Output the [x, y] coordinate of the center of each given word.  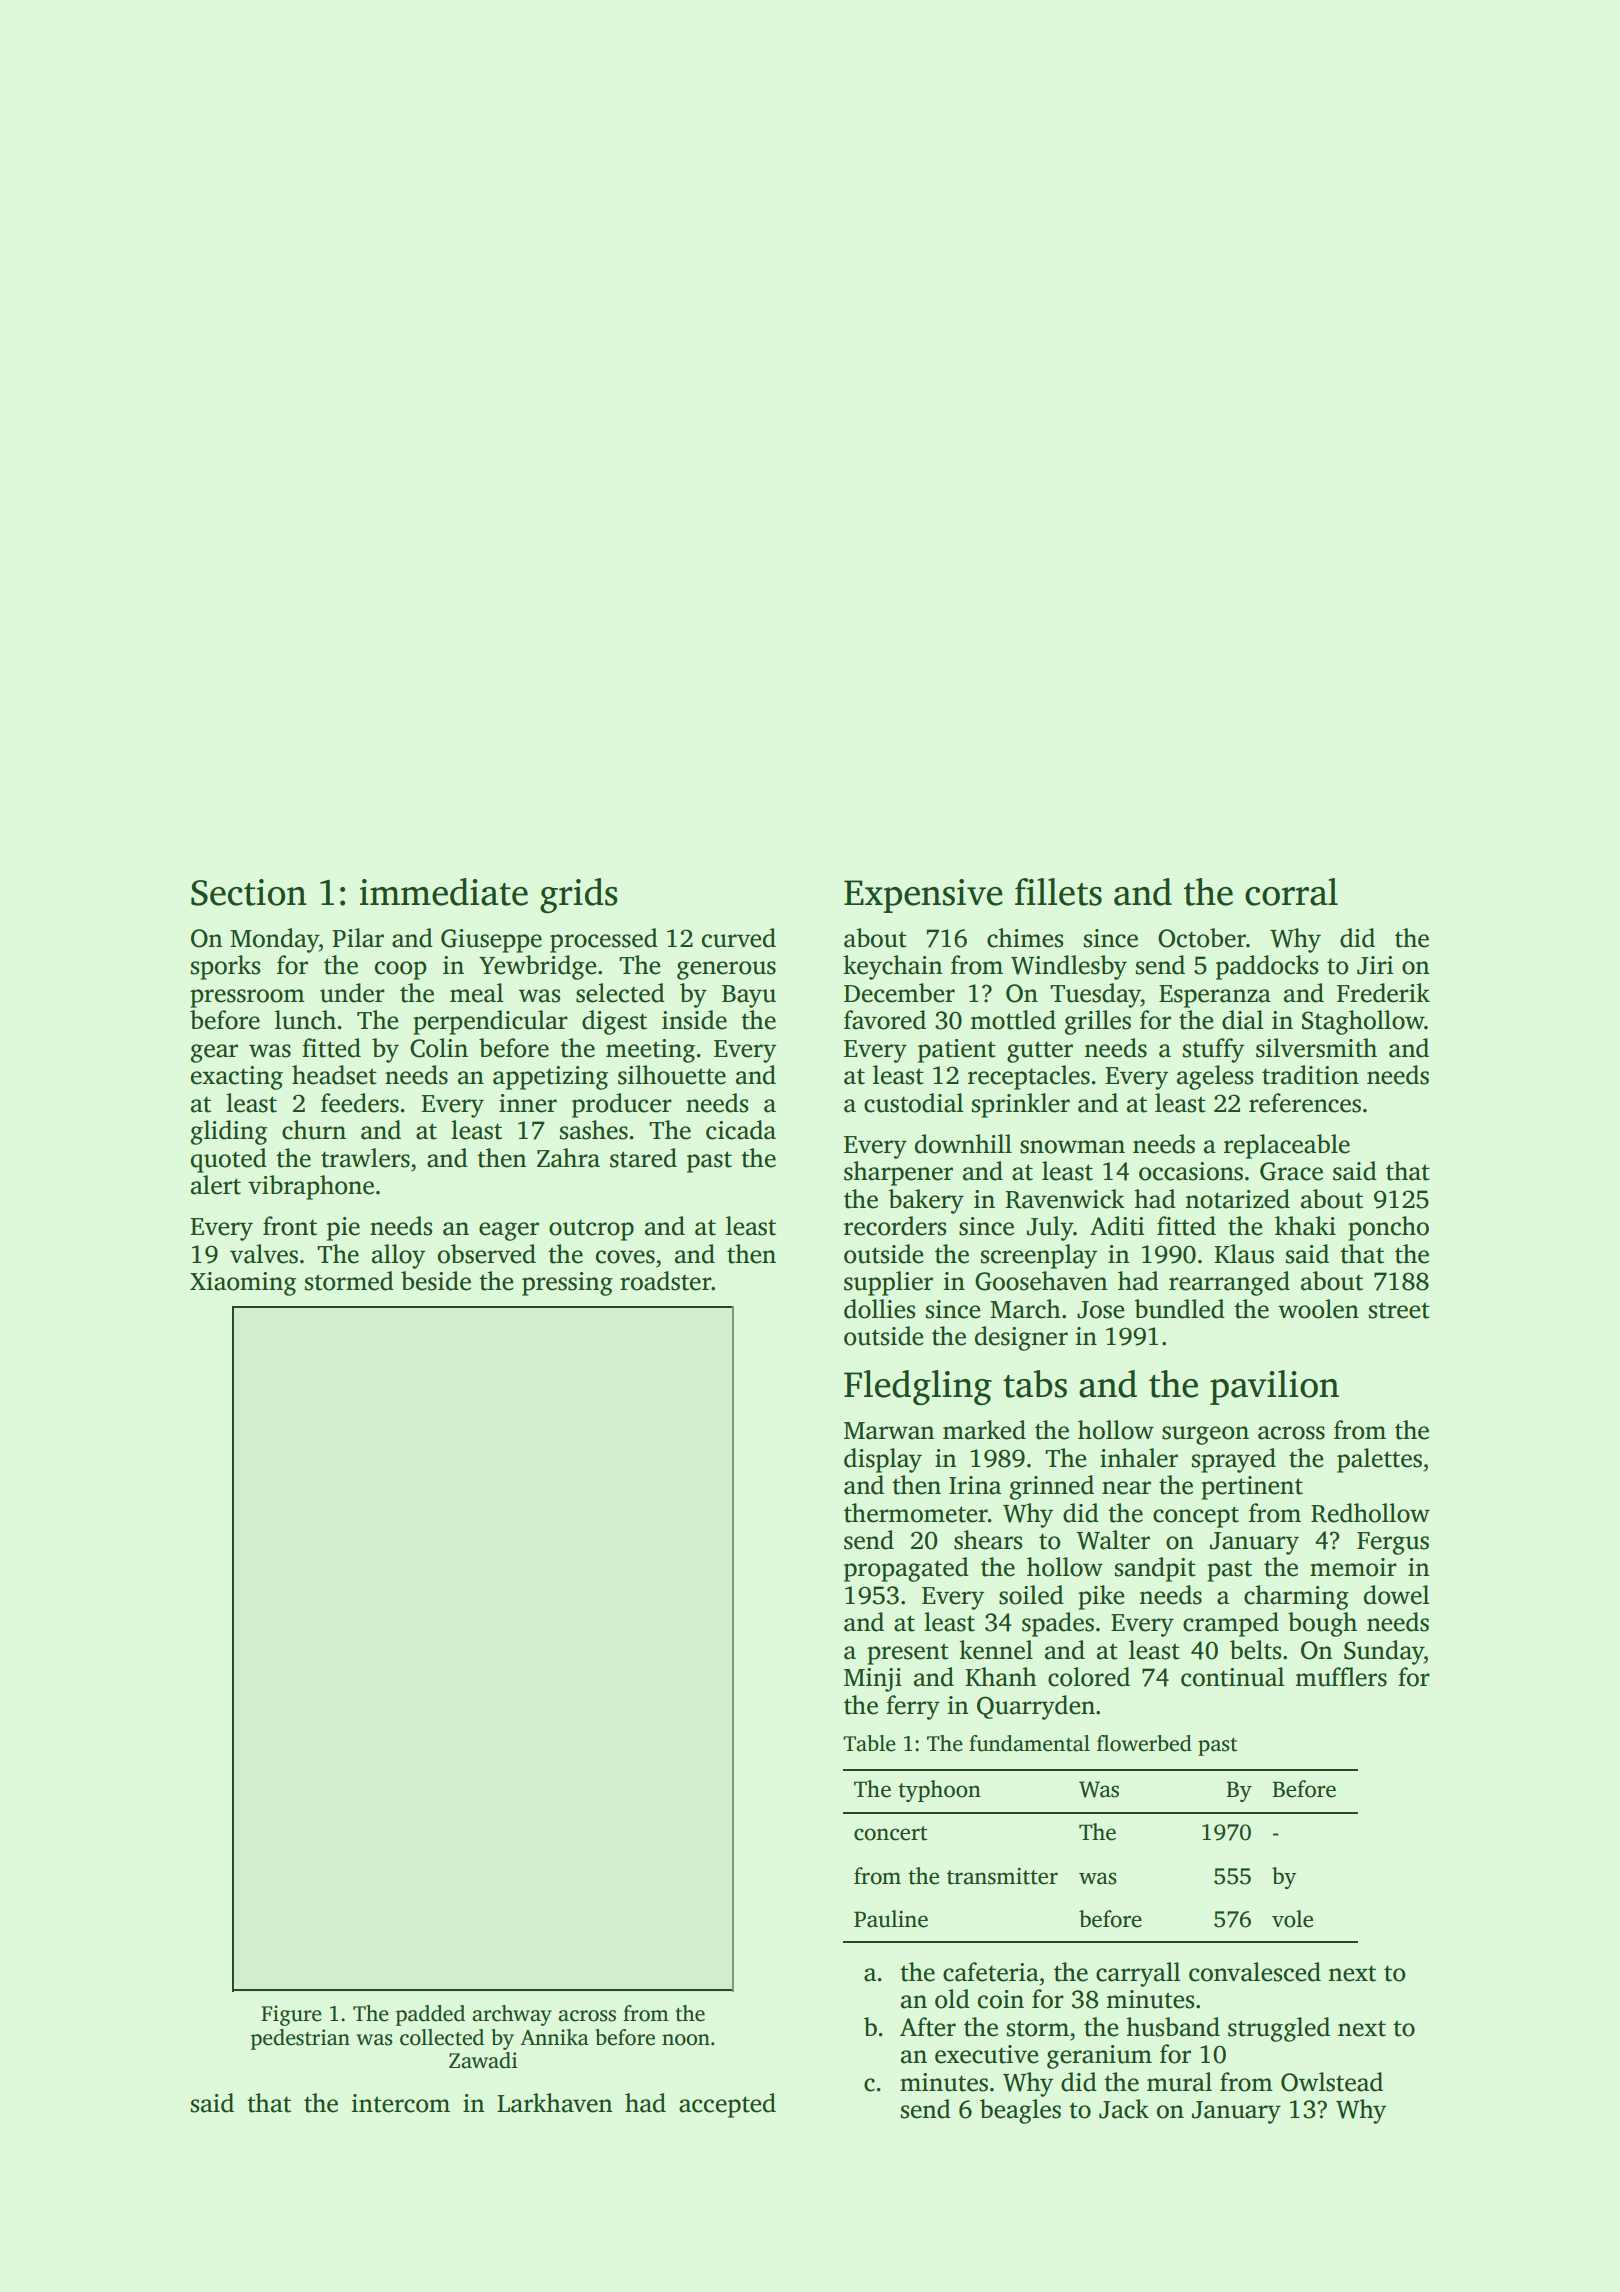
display [883, 1460]
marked [984, 1430]
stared [643, 1158]
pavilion [1274, 1387]
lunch [305, 1020]
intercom [401, 2103]
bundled [1179, 1309]
